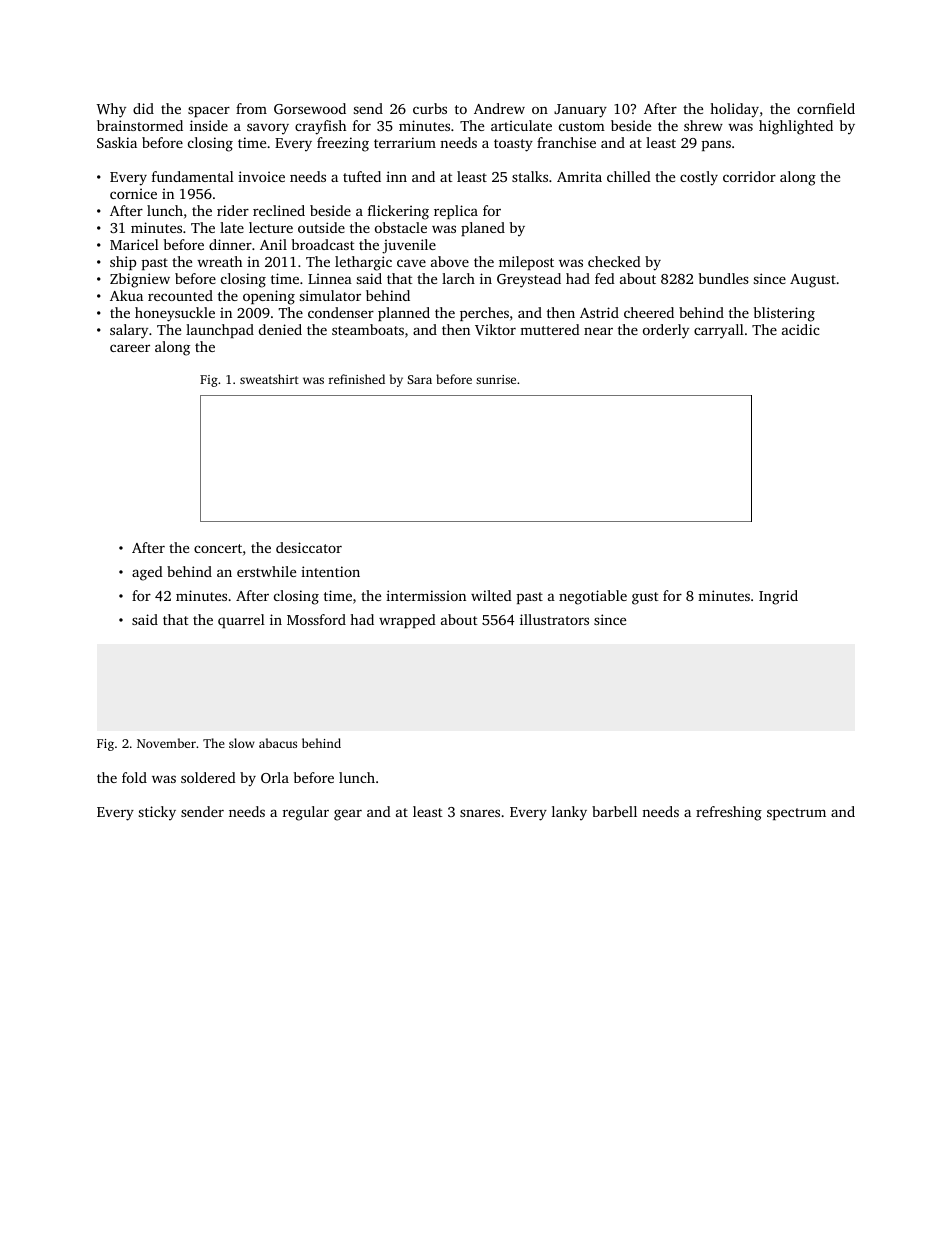 The image size is (952, 1233). I want to click on negotiable, so click(593, 597).
